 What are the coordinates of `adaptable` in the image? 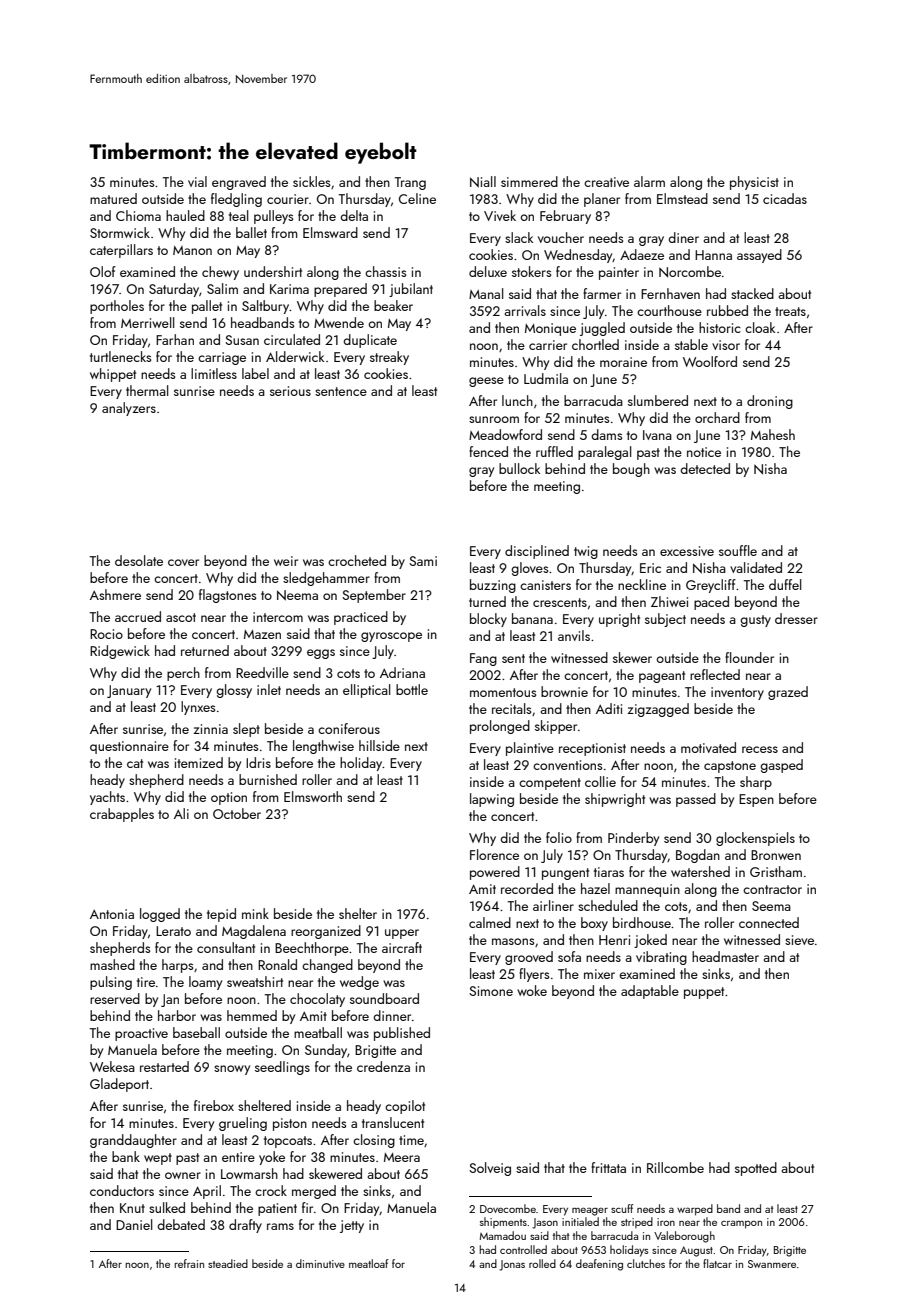 It's located at (650, 992).
